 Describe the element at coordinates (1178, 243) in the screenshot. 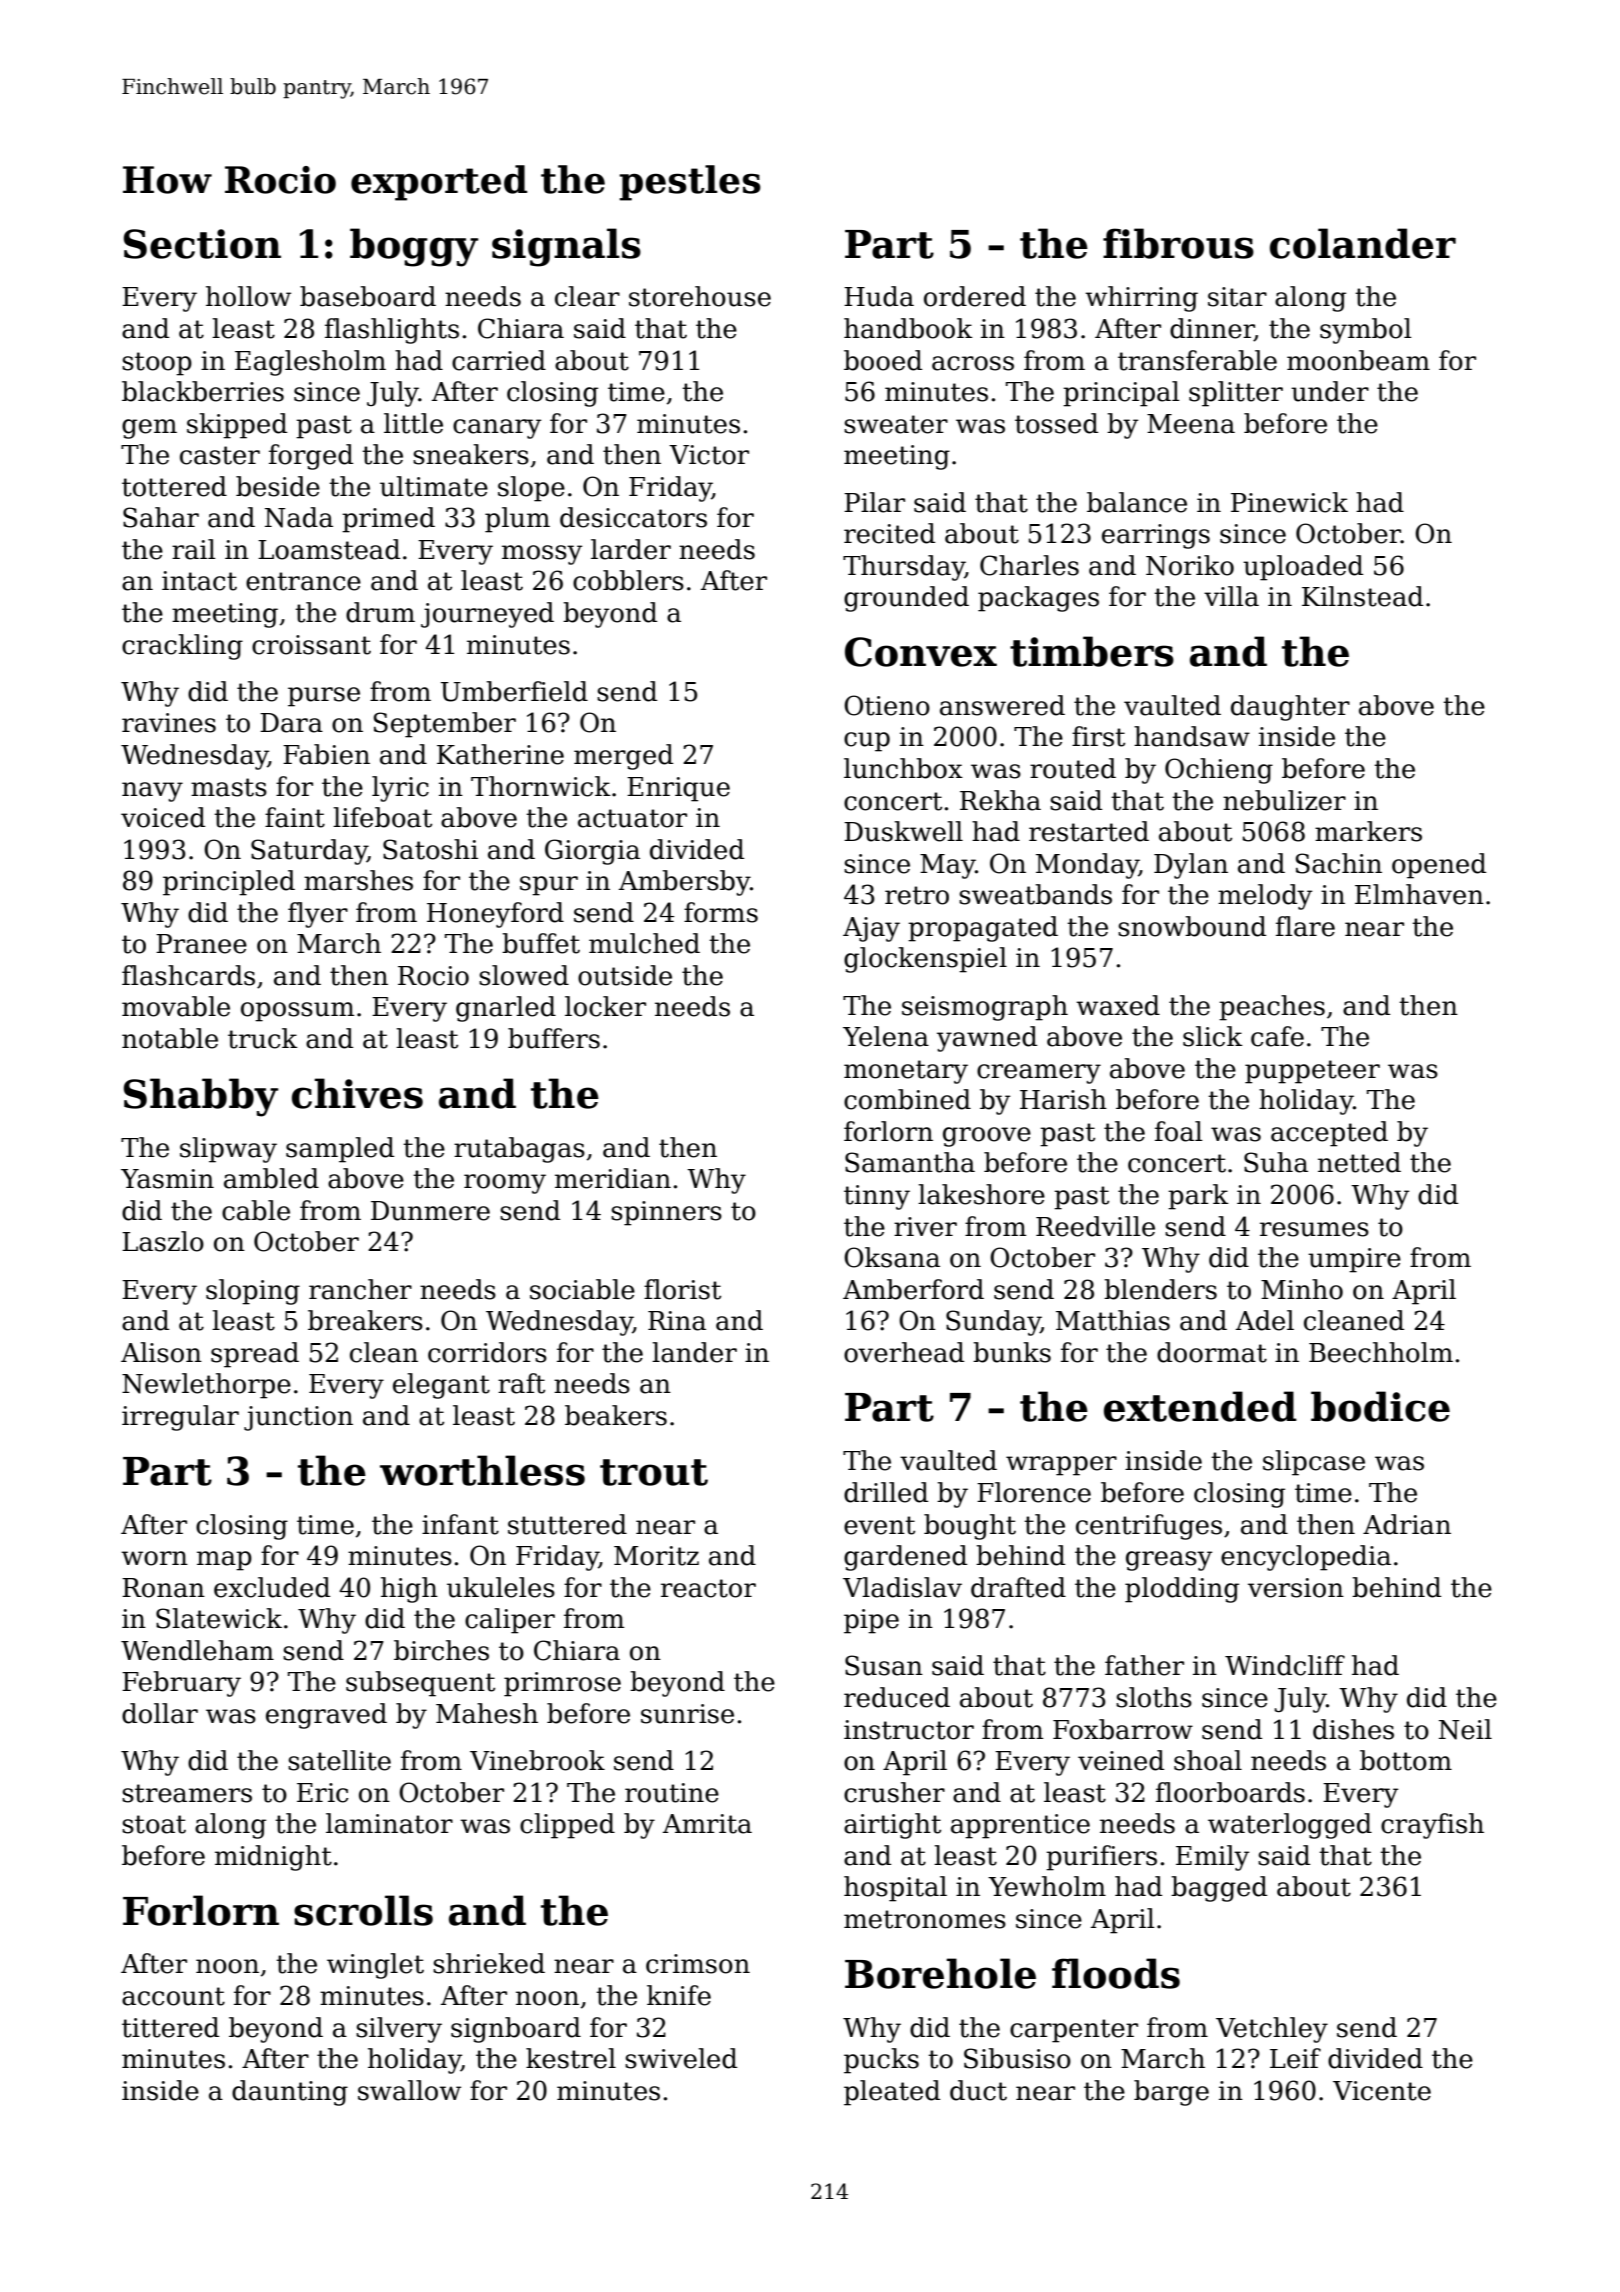

I see `fibrous` at that location.
